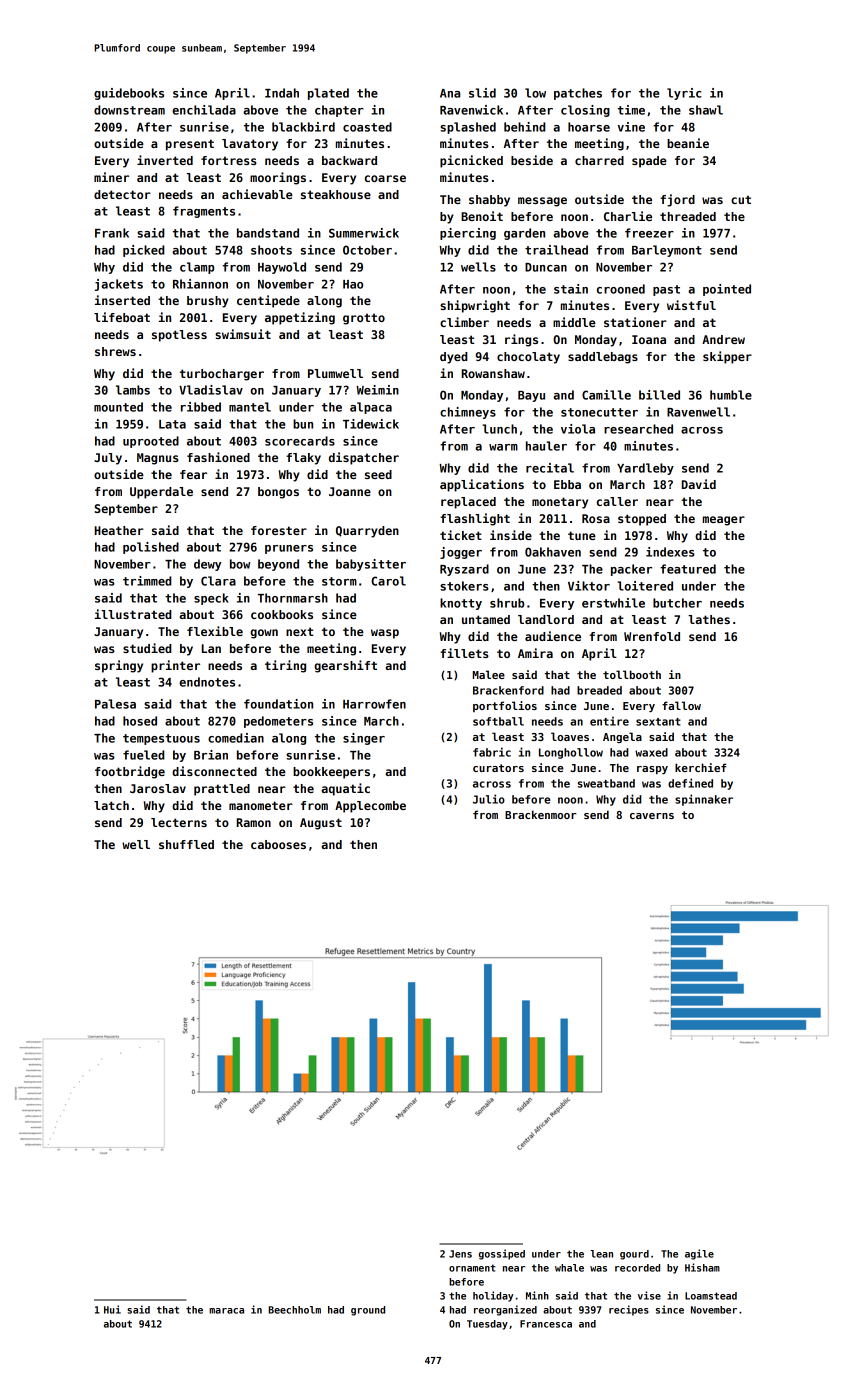 This image has height=1400, width=849. Describe the element at coordinates (464, 653) in the image. I see `fillets` at that location.
